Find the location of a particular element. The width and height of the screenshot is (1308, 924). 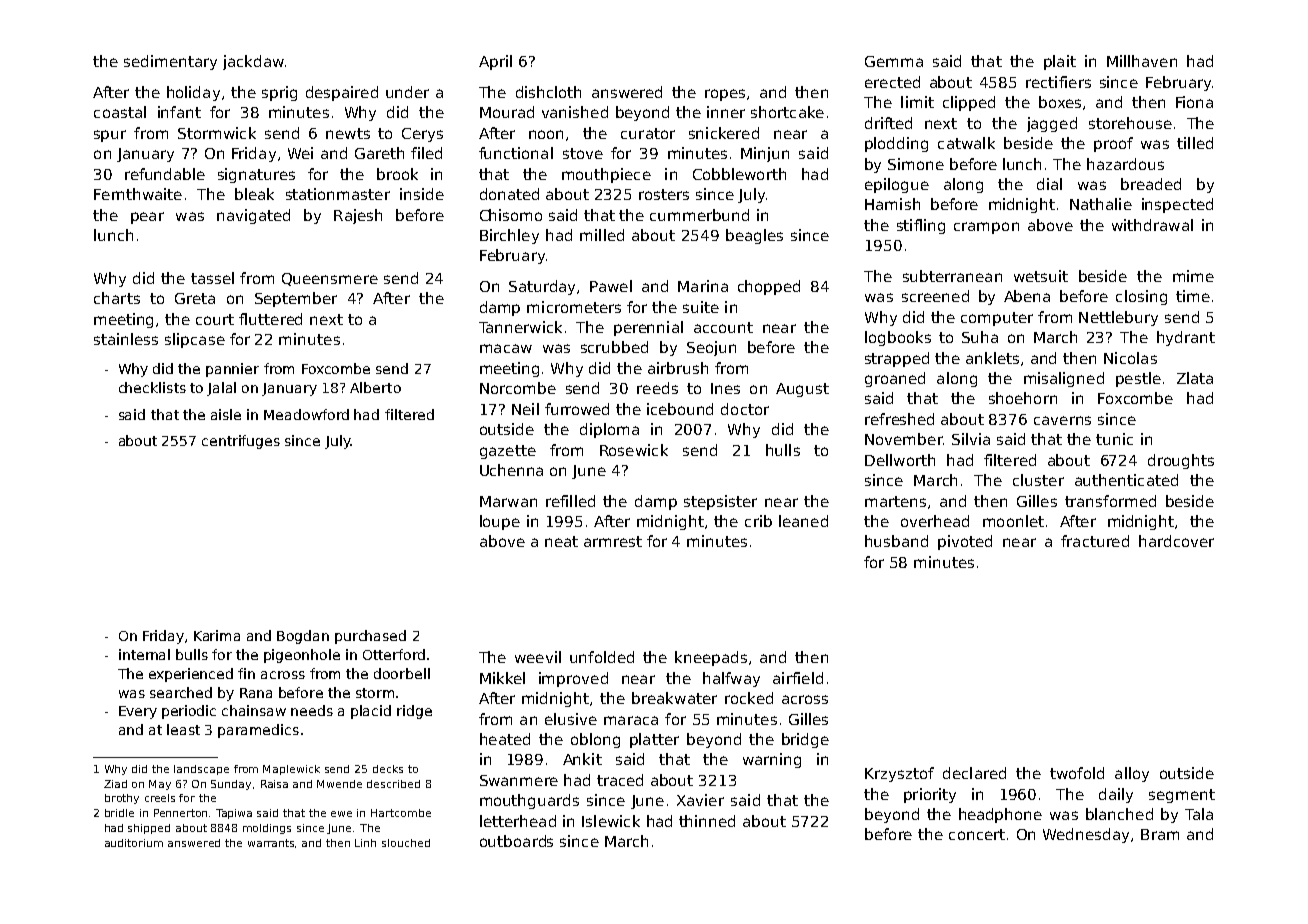

limit is located at coordinates (917, 102).
